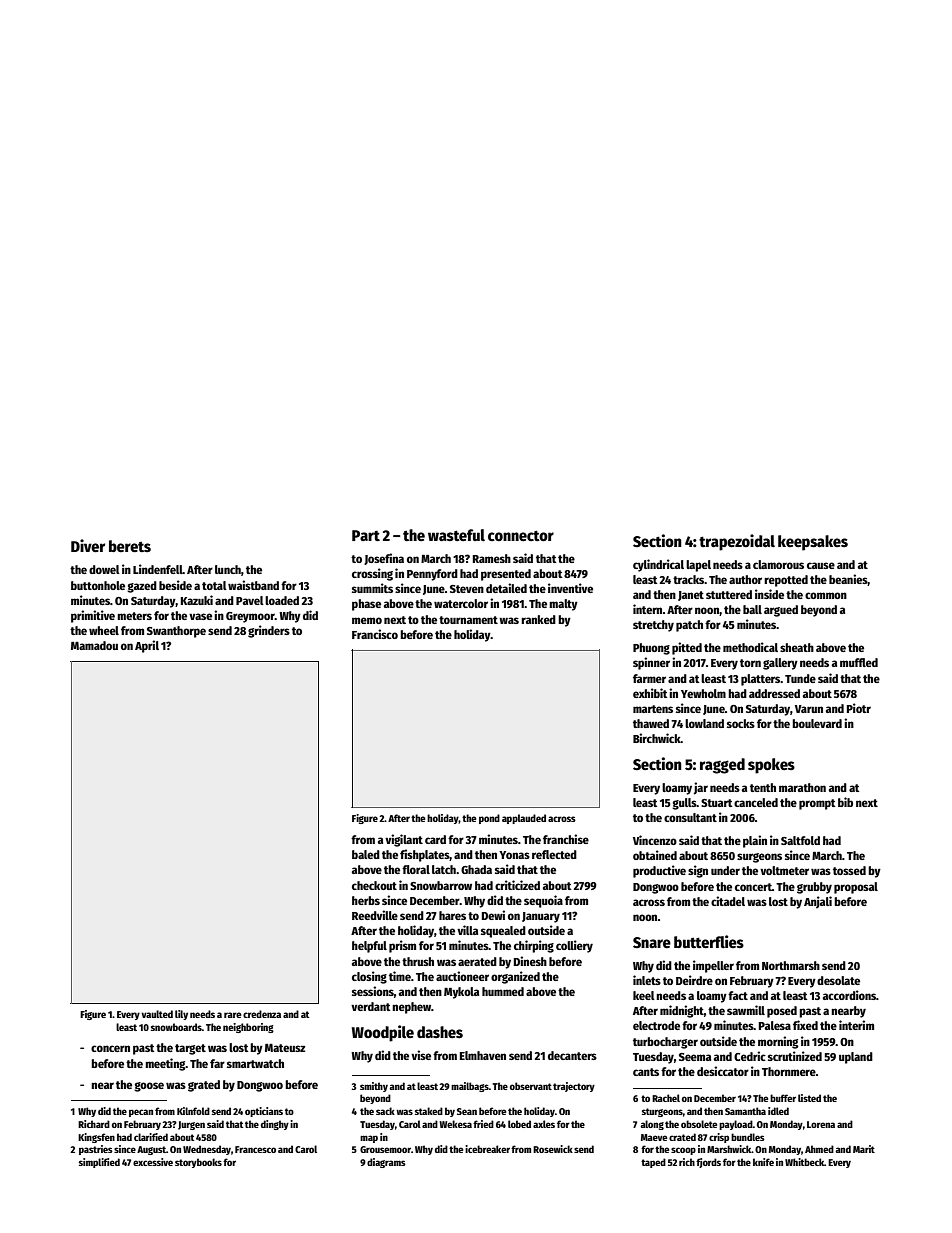 Image resolution: width=952 pixels, height=1233 pixels. What do you see at coordinates (650, 693) in the image?
I see `exhibit` at bounding box center [650, 693].
